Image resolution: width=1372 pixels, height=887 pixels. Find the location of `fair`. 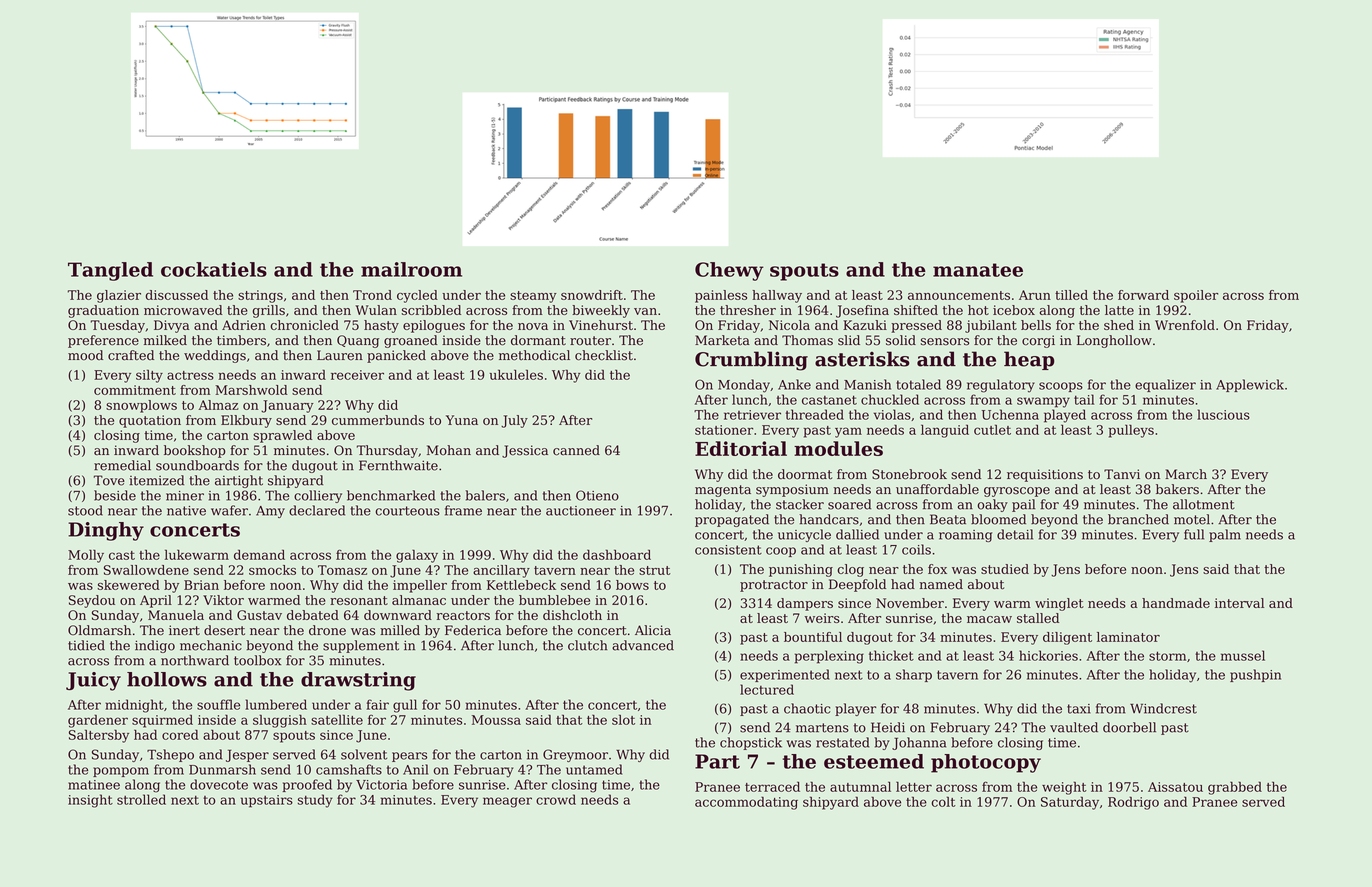

fair is located at coordinates (377, 704).
